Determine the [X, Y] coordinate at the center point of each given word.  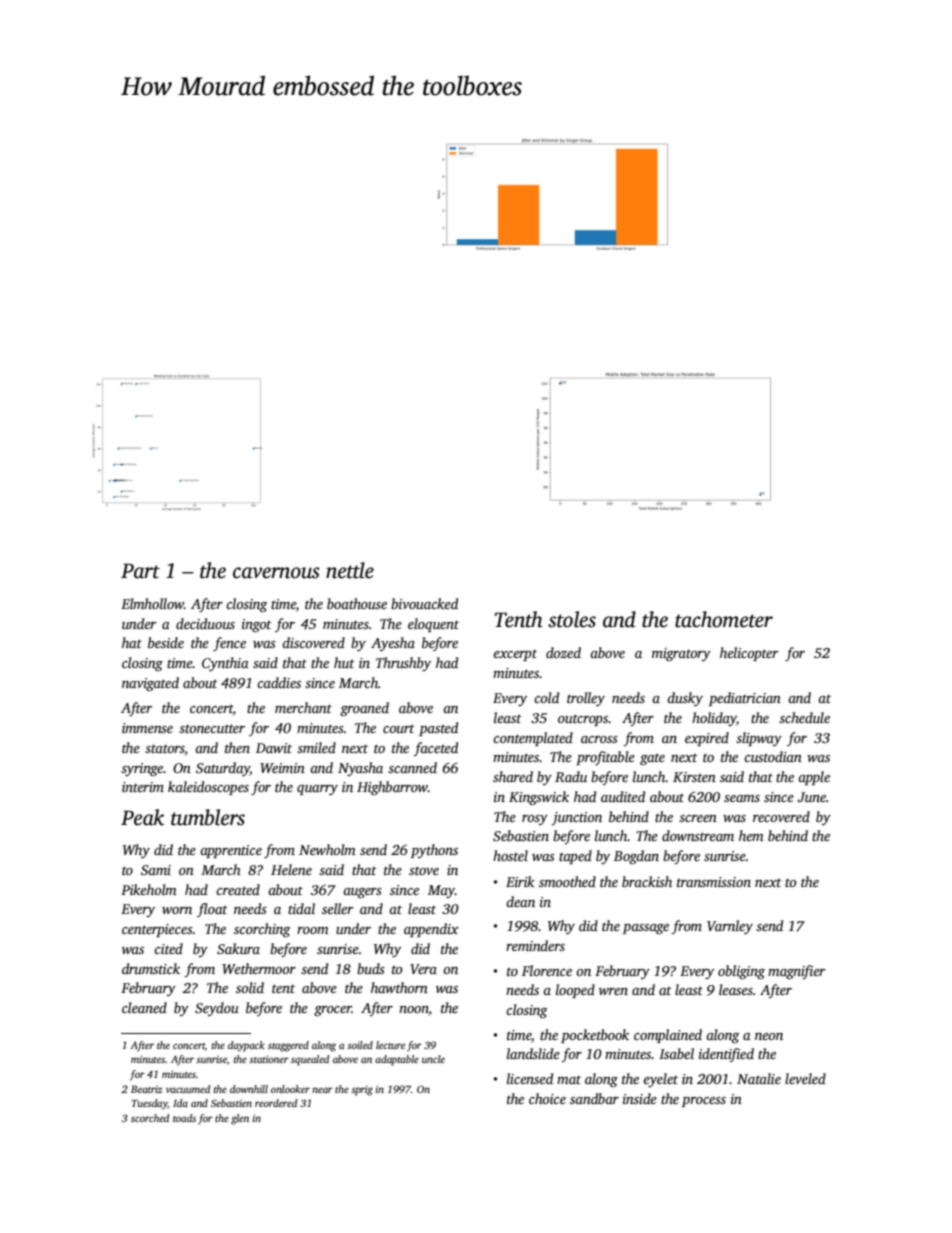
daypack [246, 1046]
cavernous [276, 573]
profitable [605, 758]
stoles [572, 619]
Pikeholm [149, 889]
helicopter [749, 654]
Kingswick [539, 798]
